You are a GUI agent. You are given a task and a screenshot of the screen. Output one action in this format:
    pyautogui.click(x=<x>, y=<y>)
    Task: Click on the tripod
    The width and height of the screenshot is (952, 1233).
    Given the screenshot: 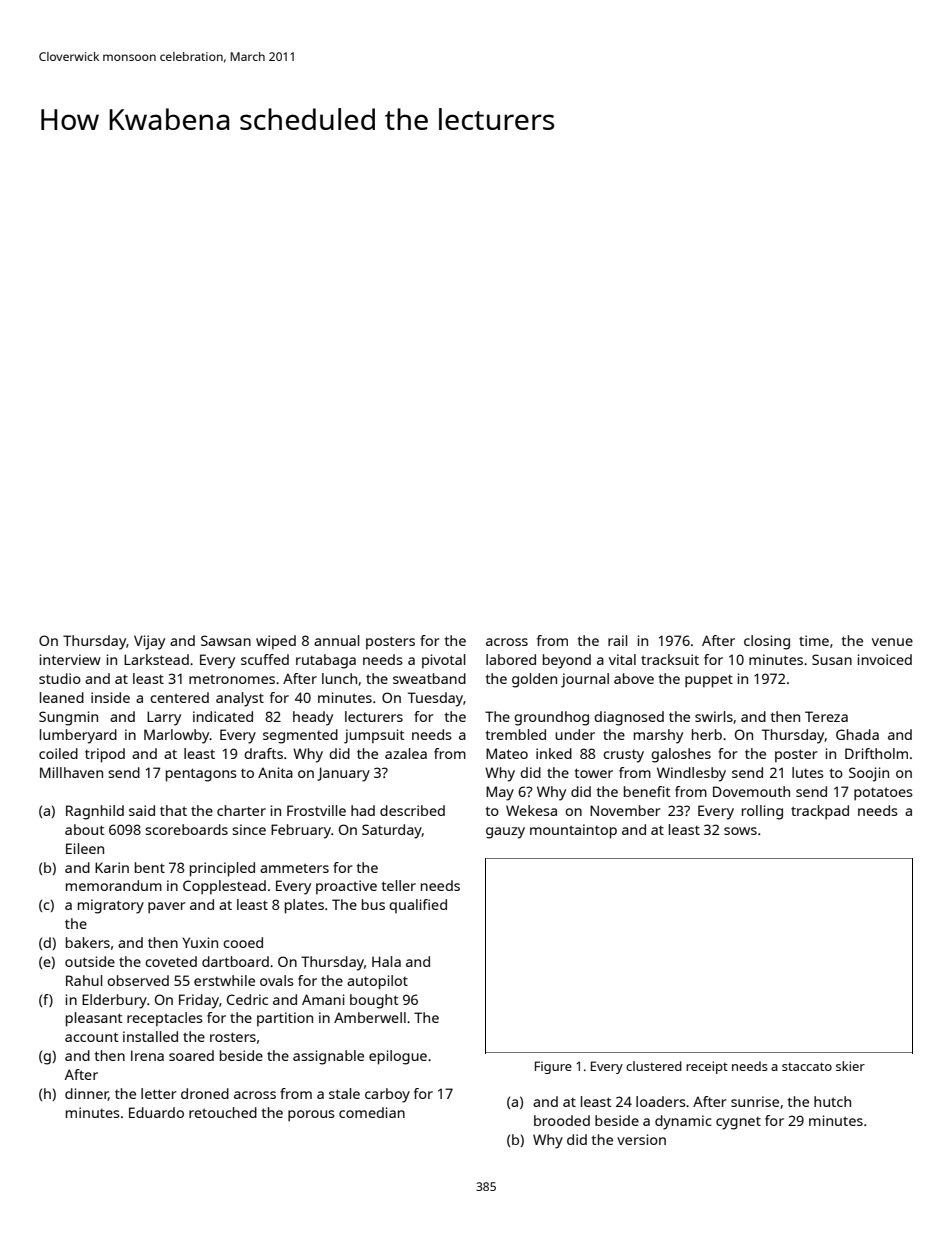 What is the action you would take?
    pyautogui.click(x=105, y=755)
